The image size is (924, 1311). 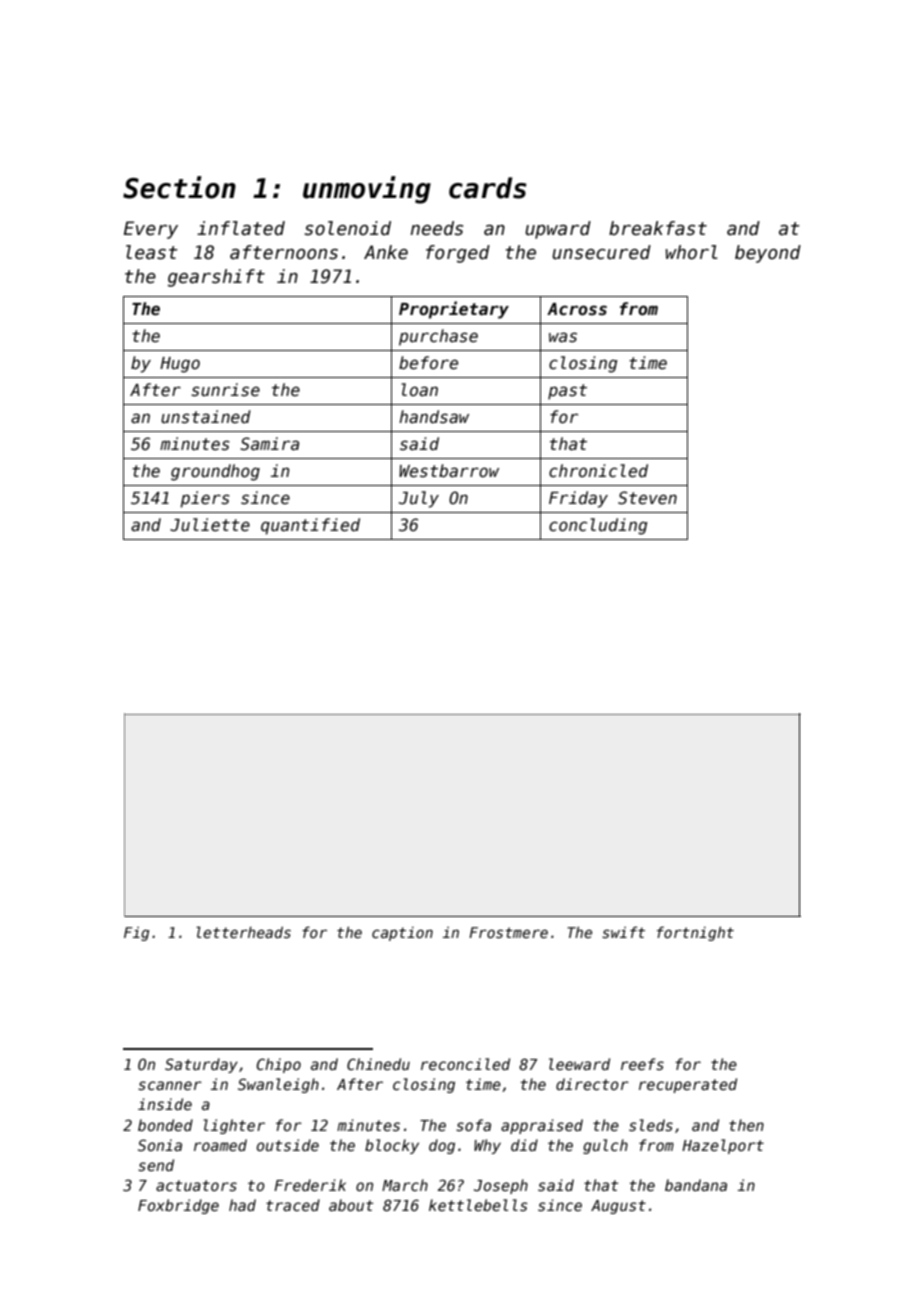 What do you see at coordinates (473, 1125) in the image?
I see `sofa` at bounding box center [473, 1125].
